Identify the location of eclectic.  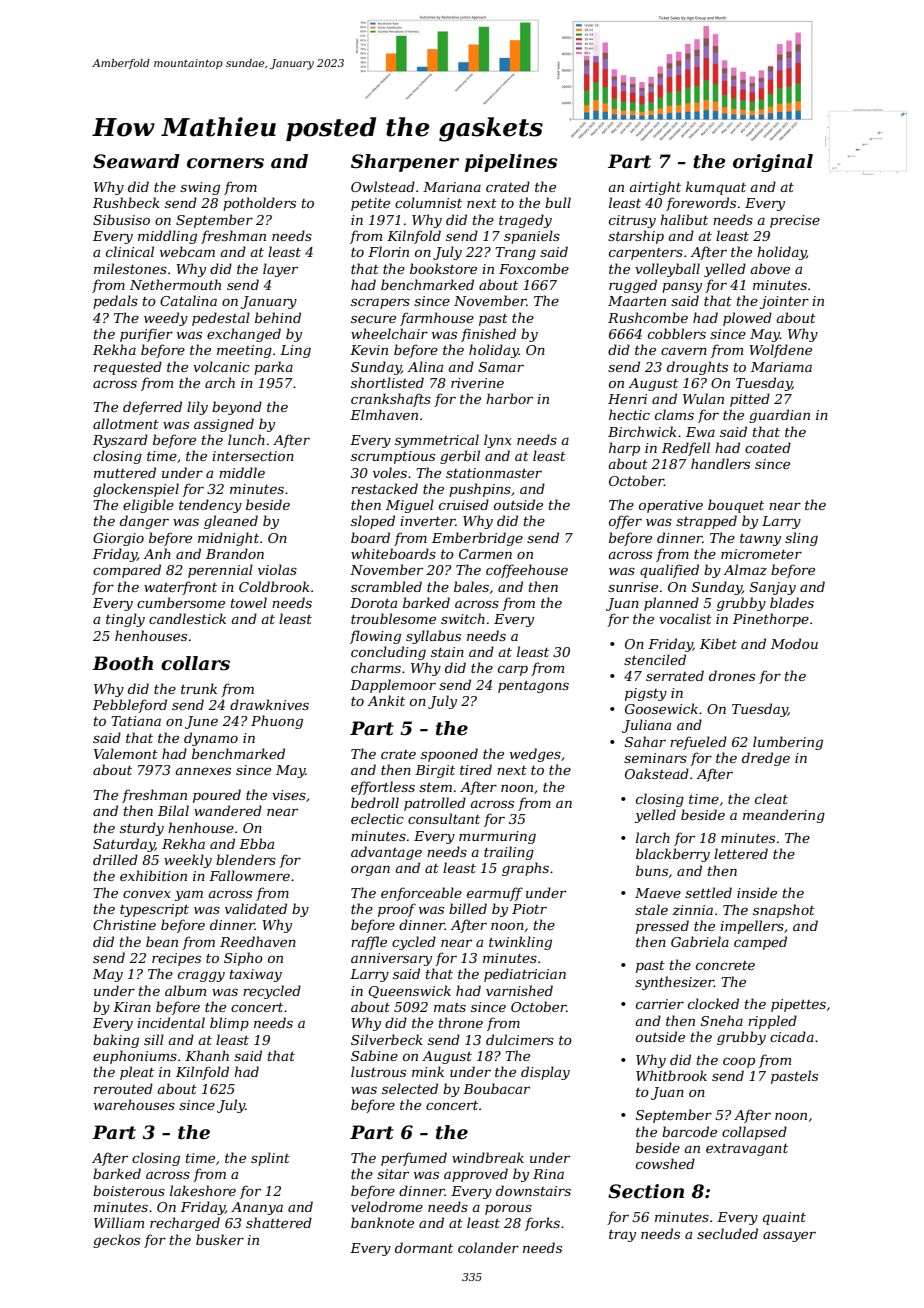
(377, 818).
